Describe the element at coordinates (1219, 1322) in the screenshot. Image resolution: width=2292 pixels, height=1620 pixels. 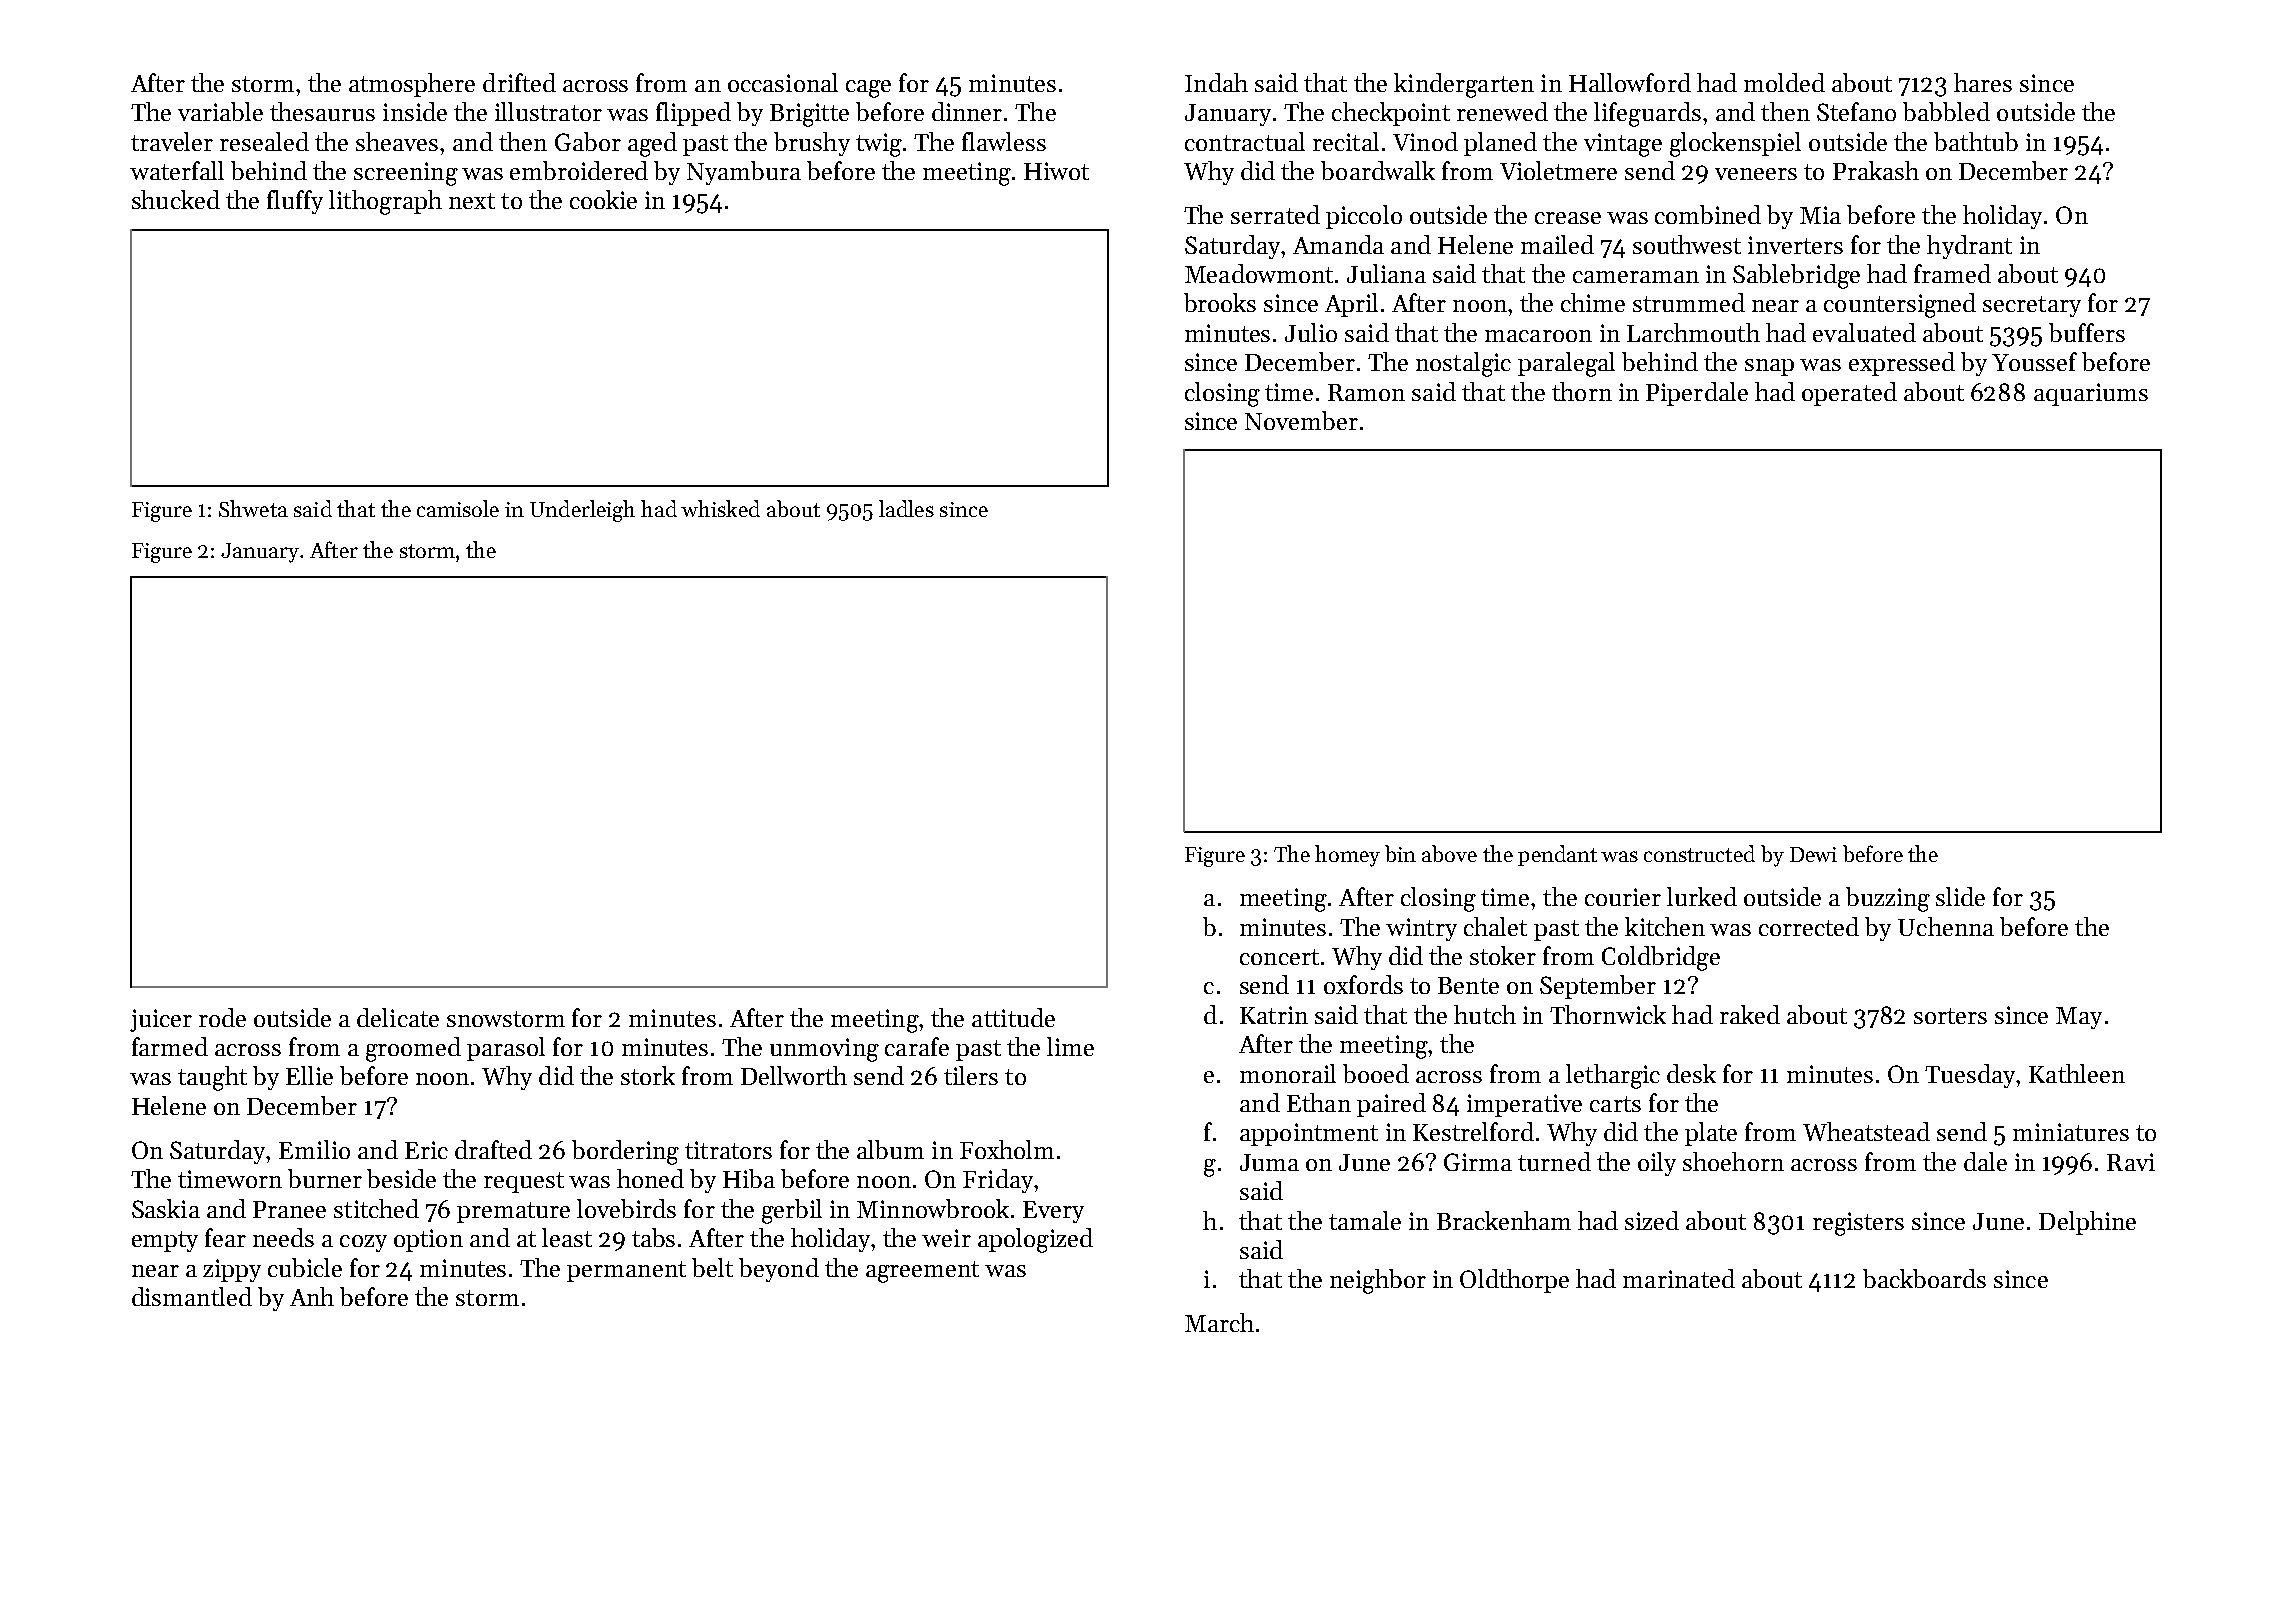
I see `March` at that location.
